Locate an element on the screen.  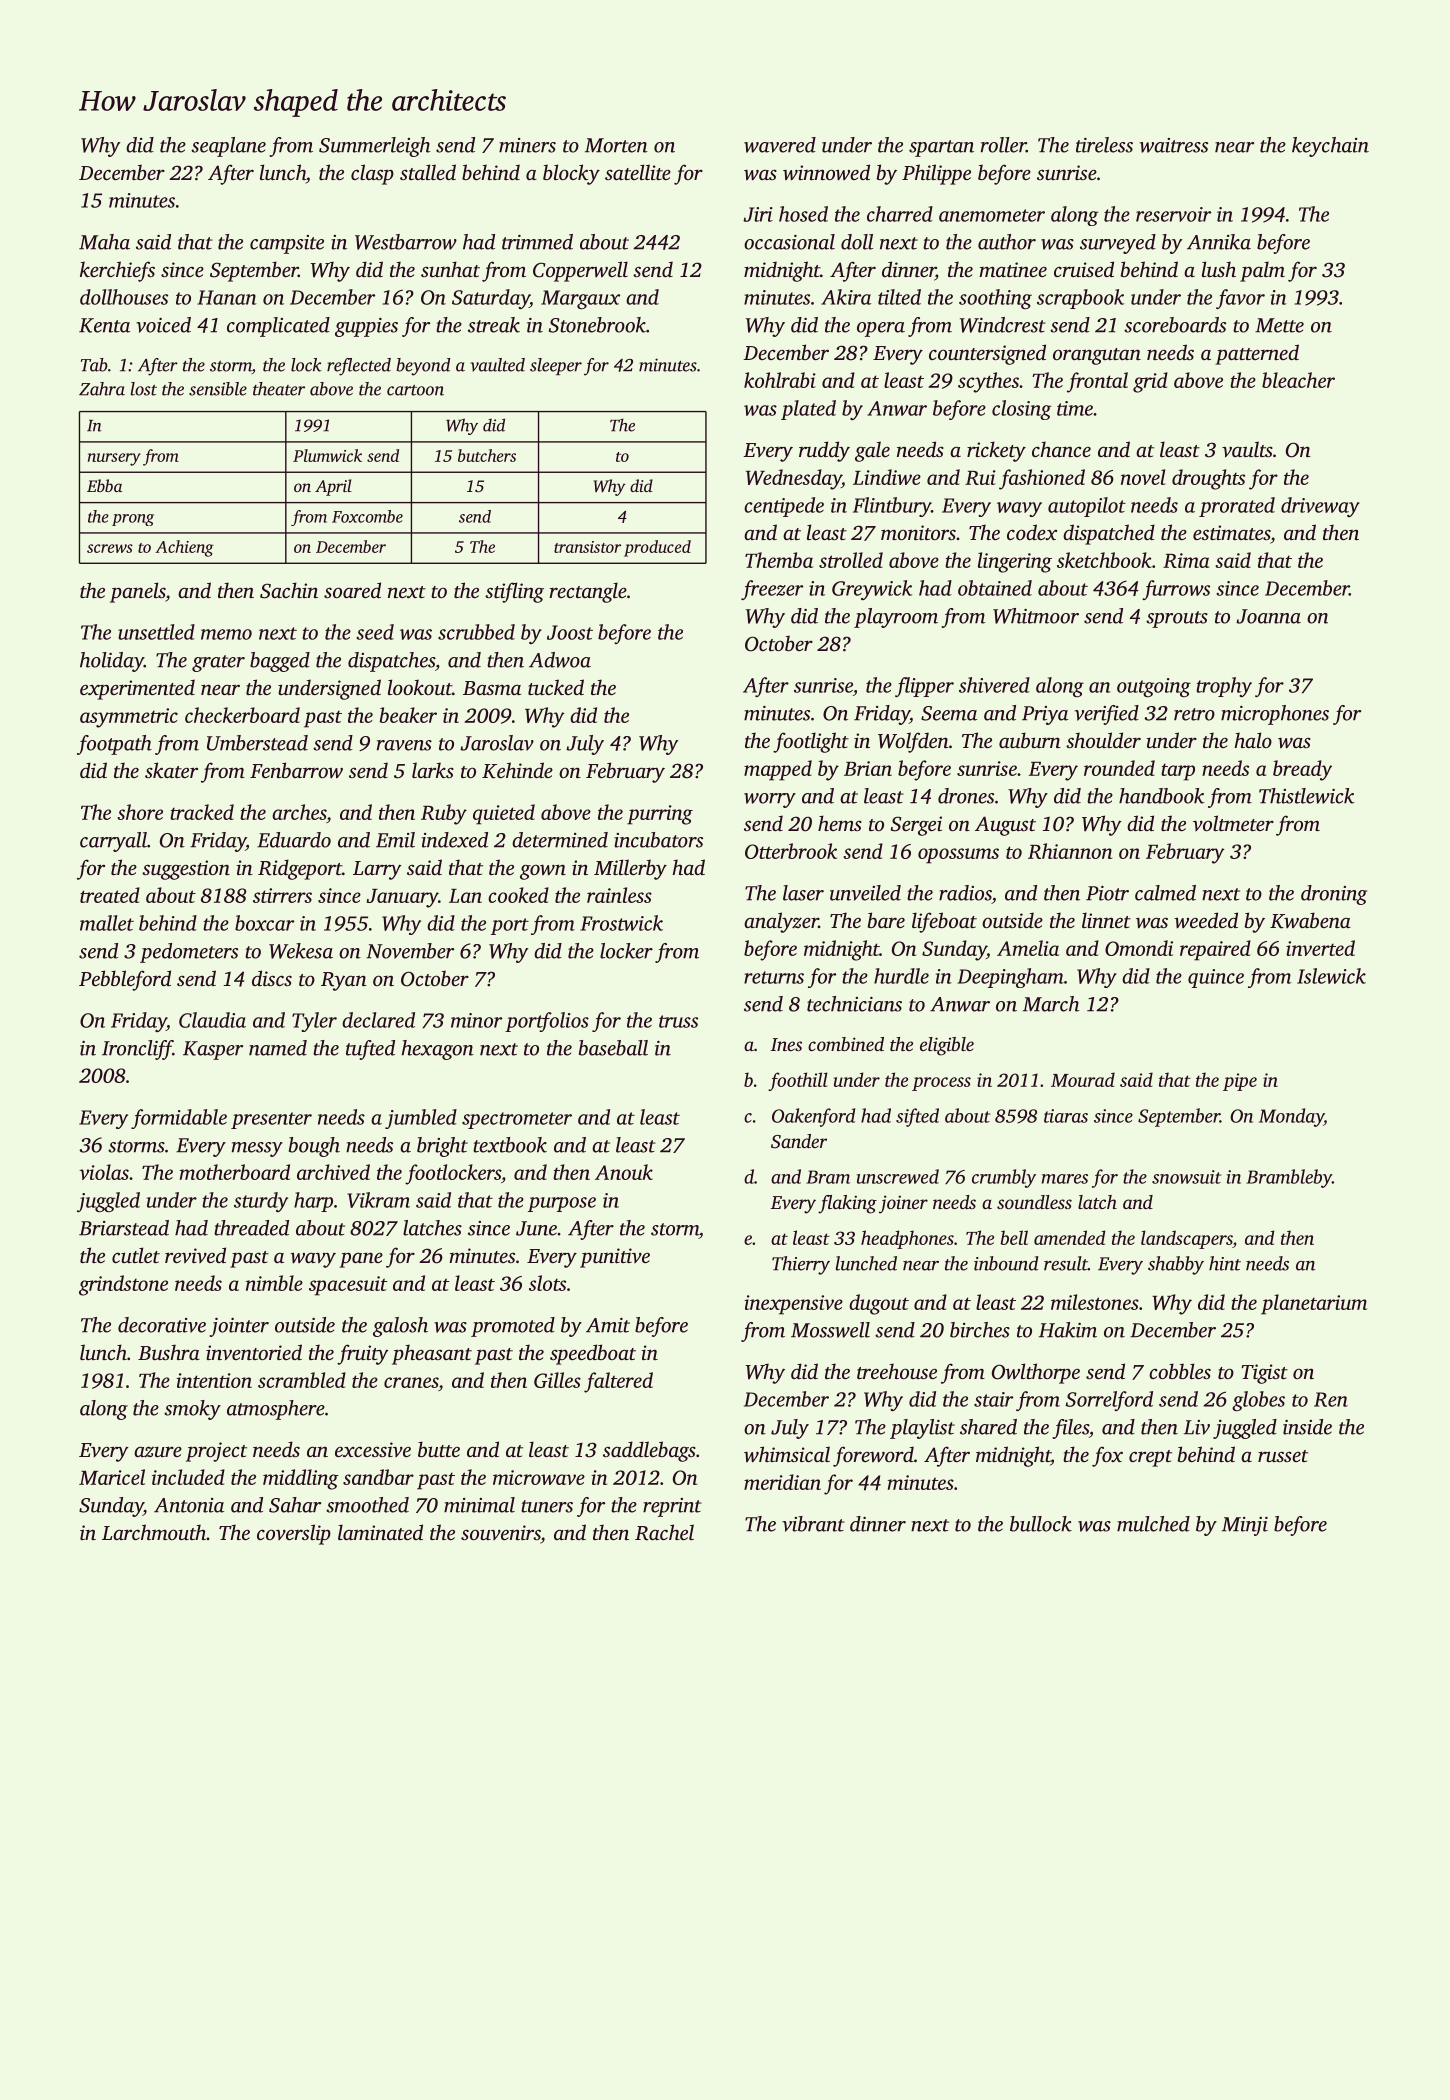
crumbly is located at coordinates (1004, 1178).
